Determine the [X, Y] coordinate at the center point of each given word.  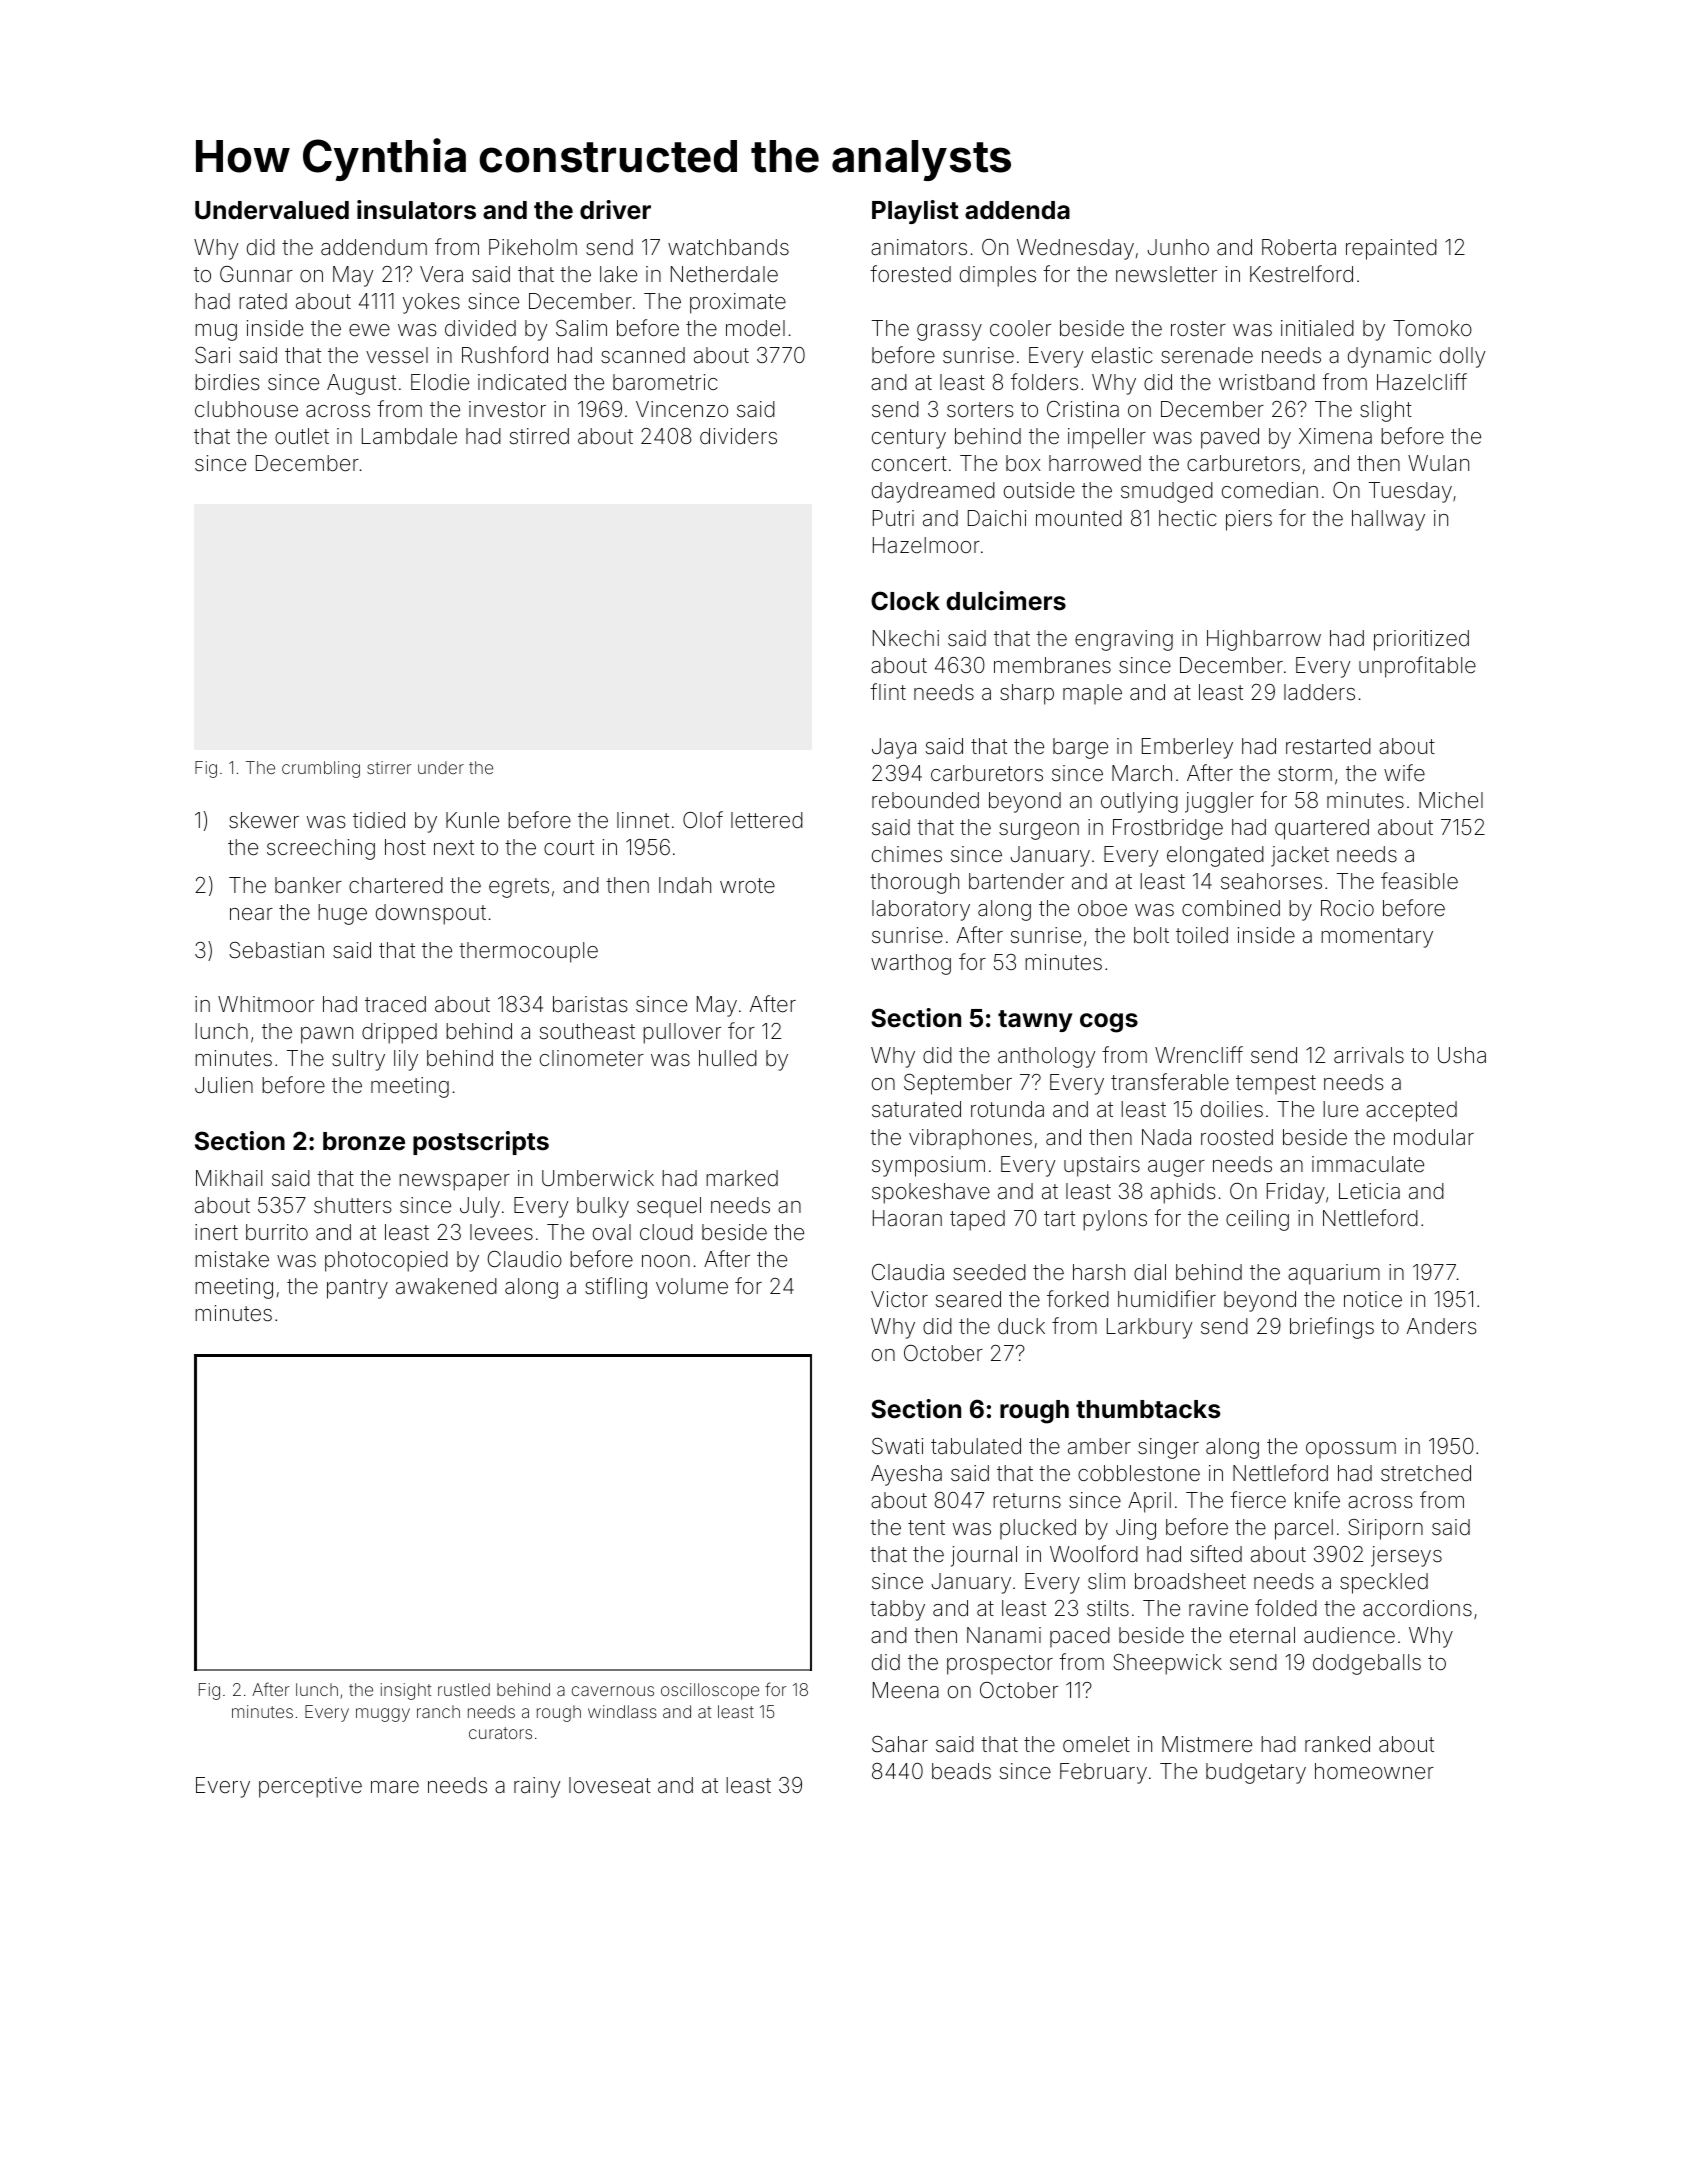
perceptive [310, 1787]
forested [910, 274]
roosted [1237, 1137]
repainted [1391, 249]
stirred [539, 436]
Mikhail [229, 1178]
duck [1021, 1326]
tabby [897, 1610]
